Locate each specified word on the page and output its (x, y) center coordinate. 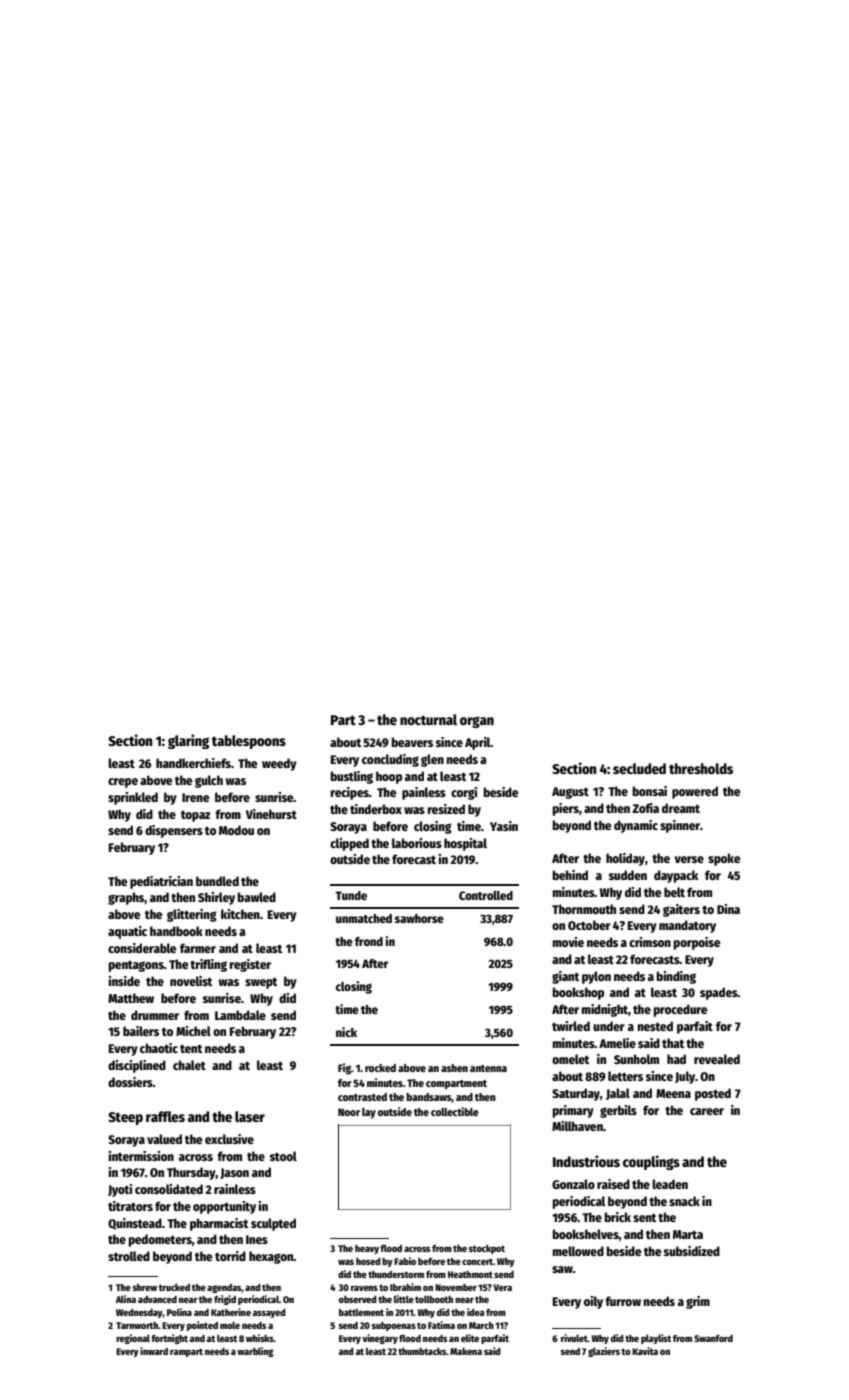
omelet (570, 1059)
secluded (639, 768)
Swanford (713, 1338)
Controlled (486, 895)
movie (568, 942)
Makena (466, 1351)
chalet (189, 1065)
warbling (255, 1352)
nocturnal (428, 719)
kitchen (240, 914)
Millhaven (577, 1126)
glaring (188, 741)
